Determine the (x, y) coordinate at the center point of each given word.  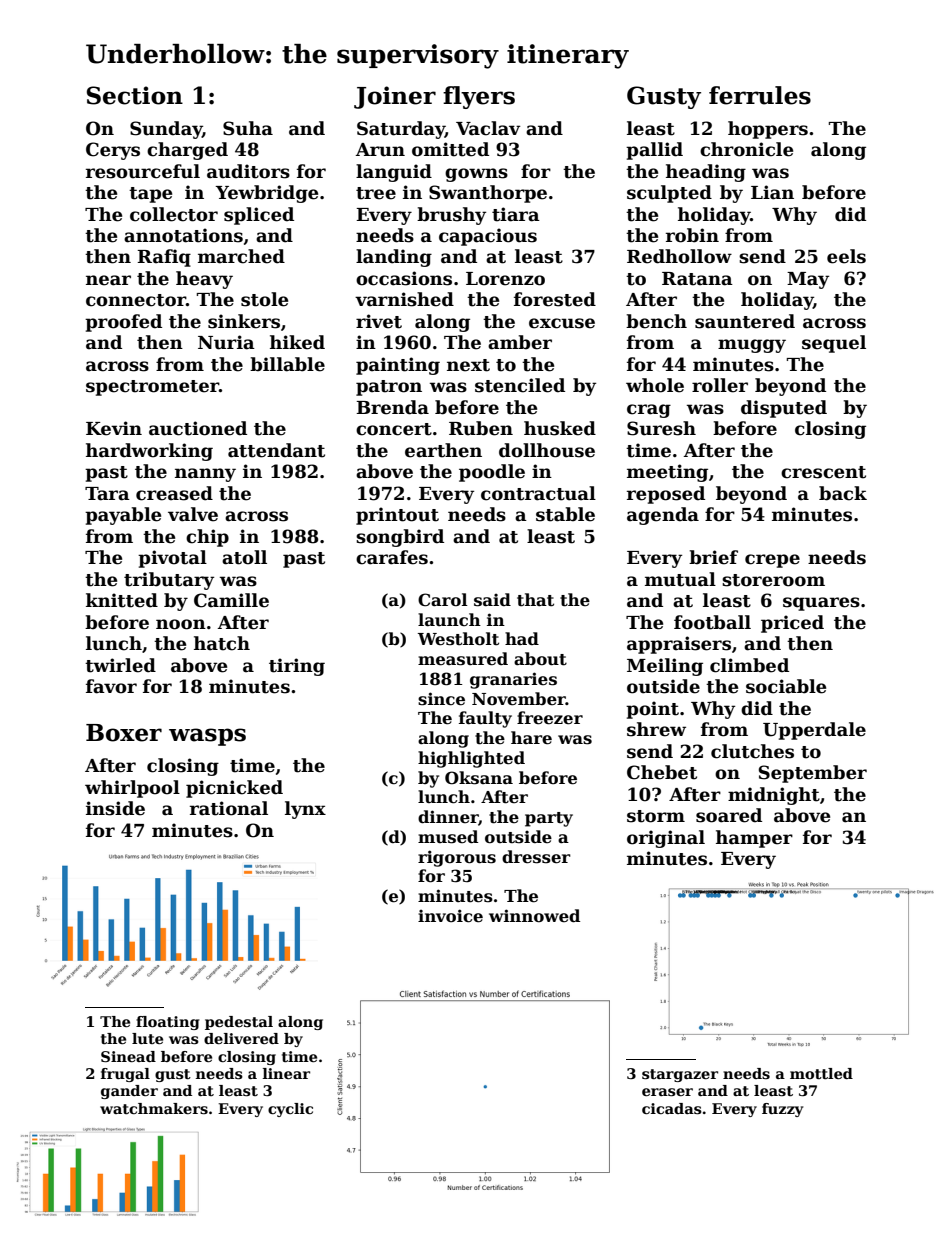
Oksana (479, 778)
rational (229, 808)
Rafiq (164, 258)
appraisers (679, 645)
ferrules (760, 95)
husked (560, 428)
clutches (752, 751)
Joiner (395, 97)
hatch (222, 643)
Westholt (458, 639)
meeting (667, 473)
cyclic (290, 1110)
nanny (205, 475)
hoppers (768, 130)
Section (135, 95)
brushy (451, 216)
